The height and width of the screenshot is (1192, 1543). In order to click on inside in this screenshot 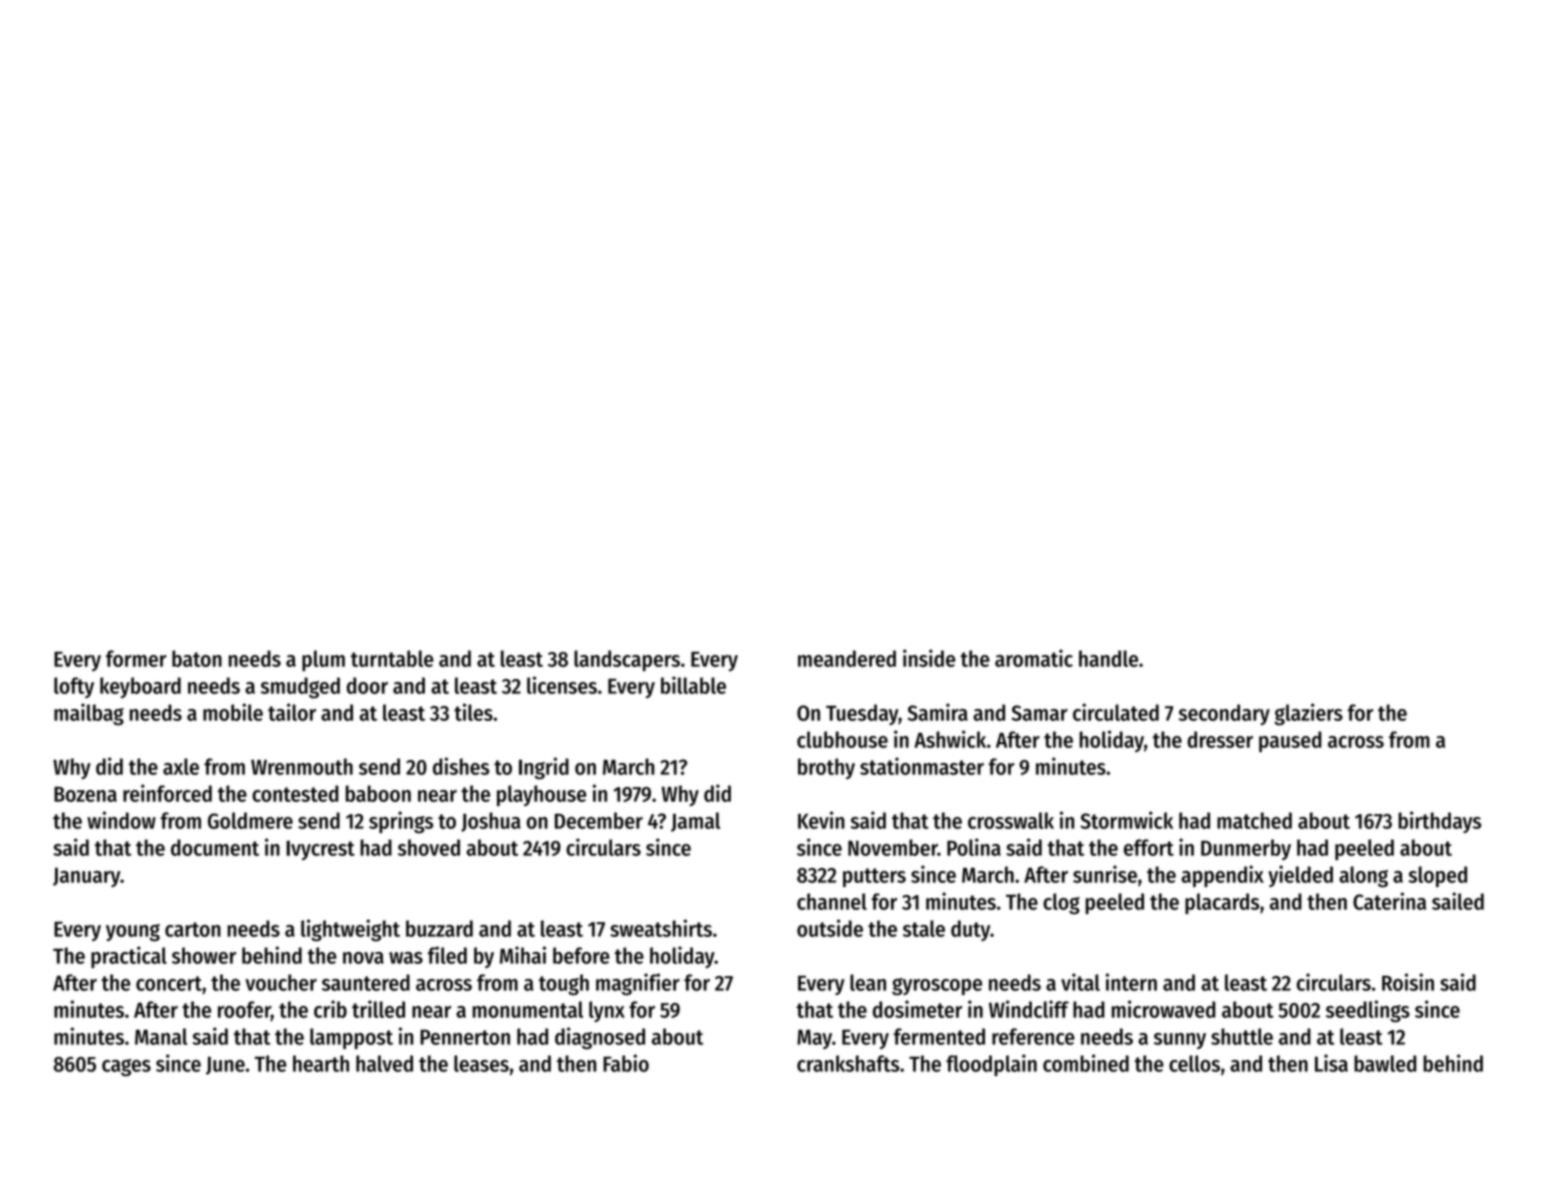, I will do `click(929, 658)`.
